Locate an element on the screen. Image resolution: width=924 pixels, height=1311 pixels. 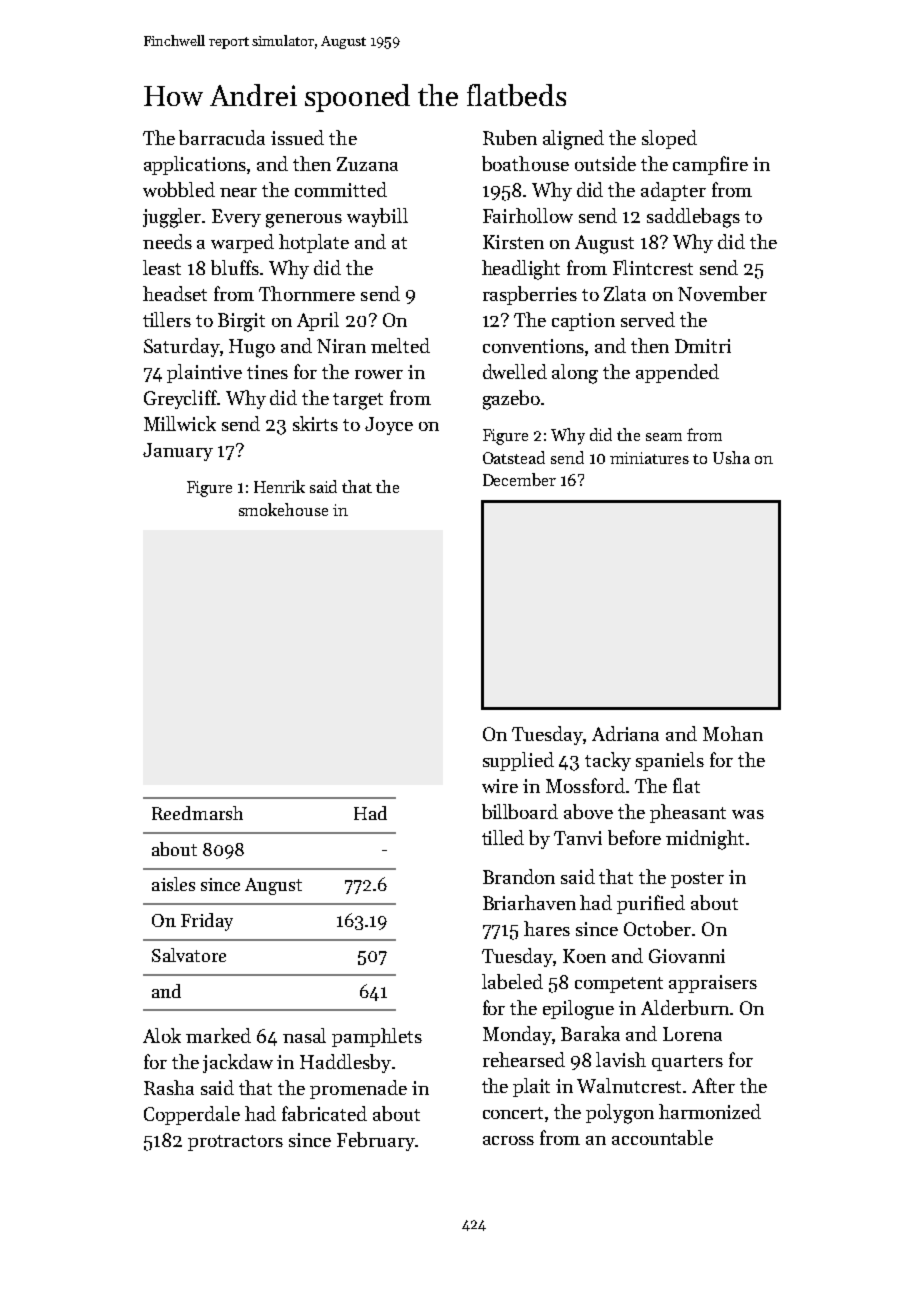
jackdaw is located at coordinates (238, 1063).
